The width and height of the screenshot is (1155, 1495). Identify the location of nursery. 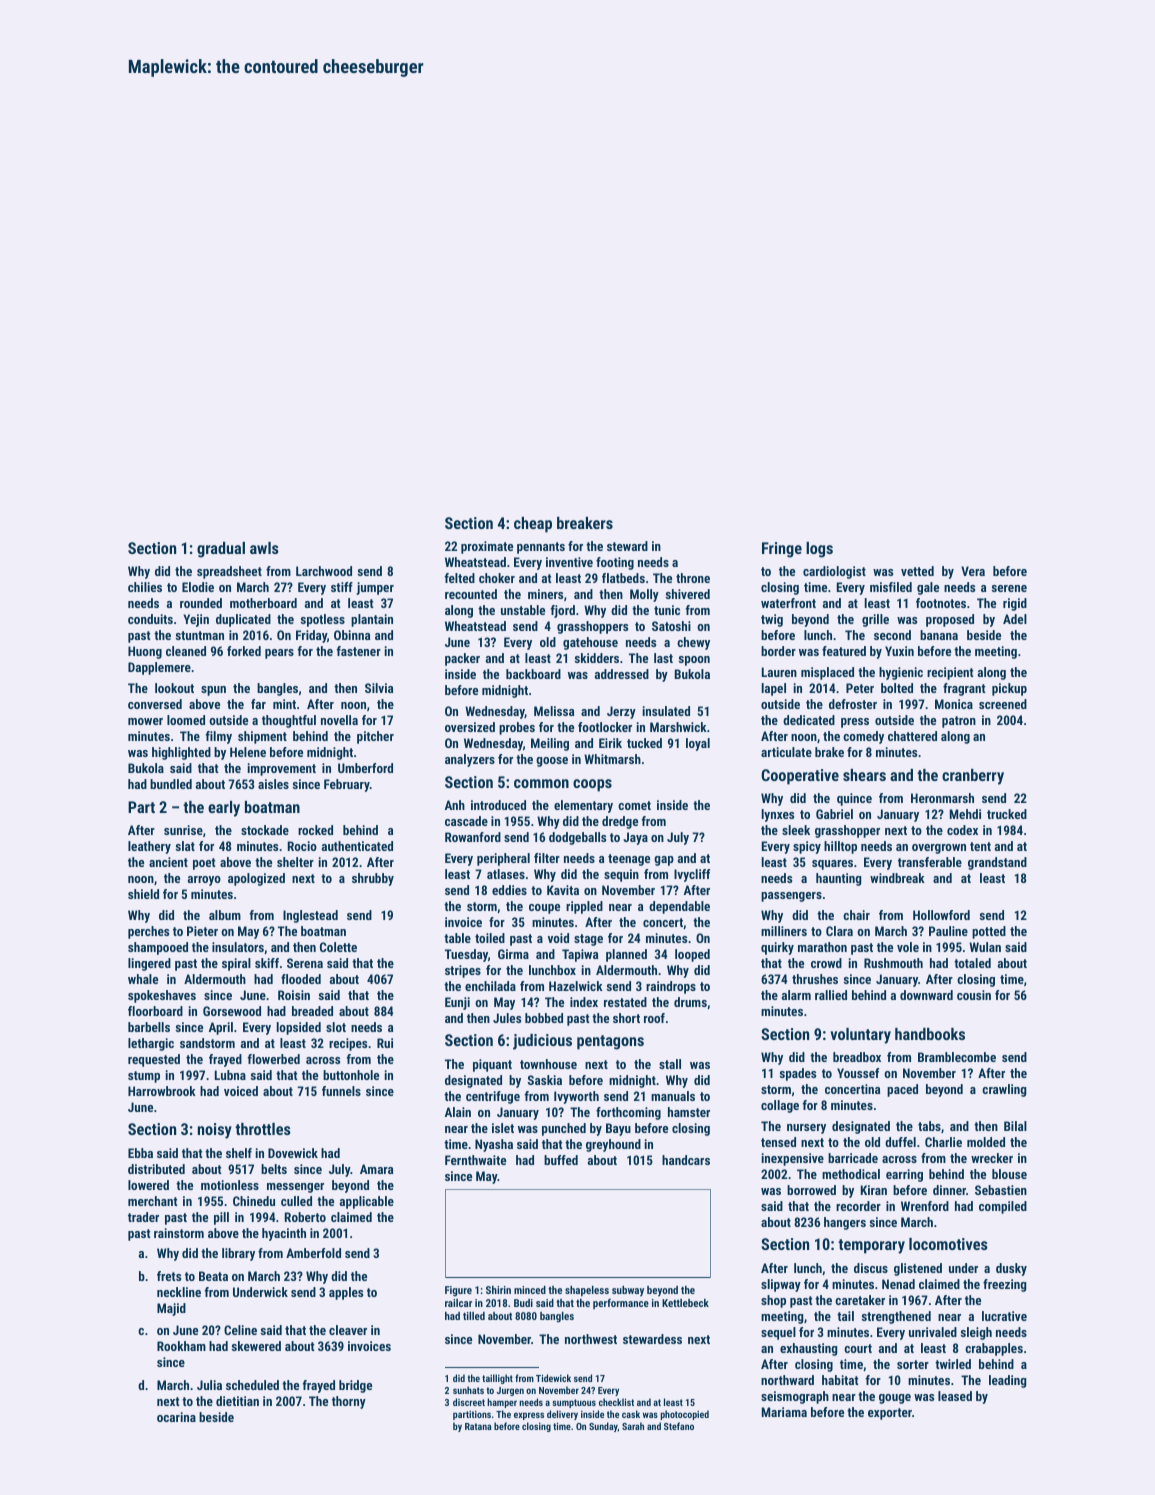
(806, 1129).
